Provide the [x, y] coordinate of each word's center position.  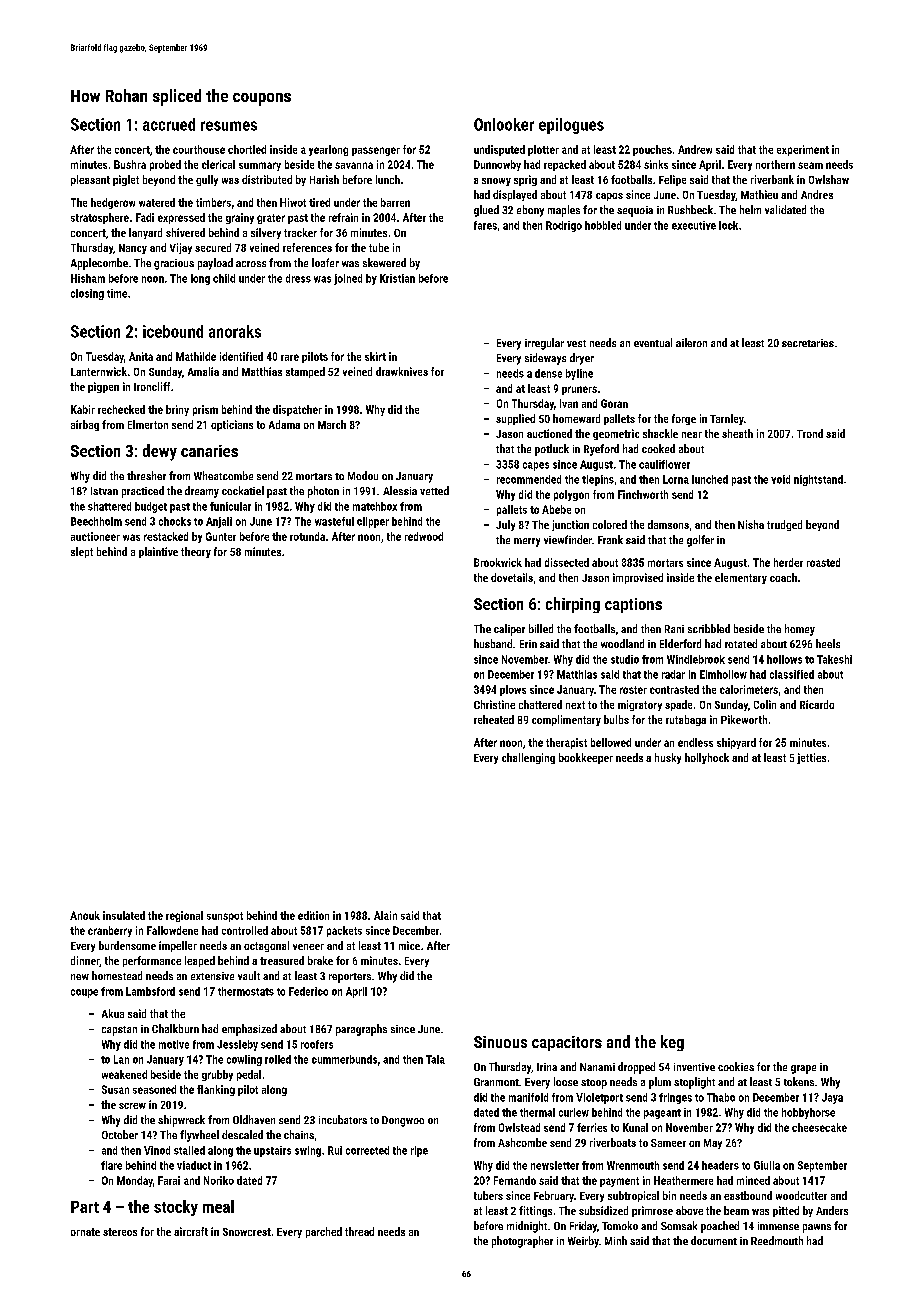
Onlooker [504, 124]
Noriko [219, 1180]
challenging [528, 758]
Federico [308, 991]
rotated [741, 643]
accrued [169, 124]
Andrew [695, 149]
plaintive [158, 552]
